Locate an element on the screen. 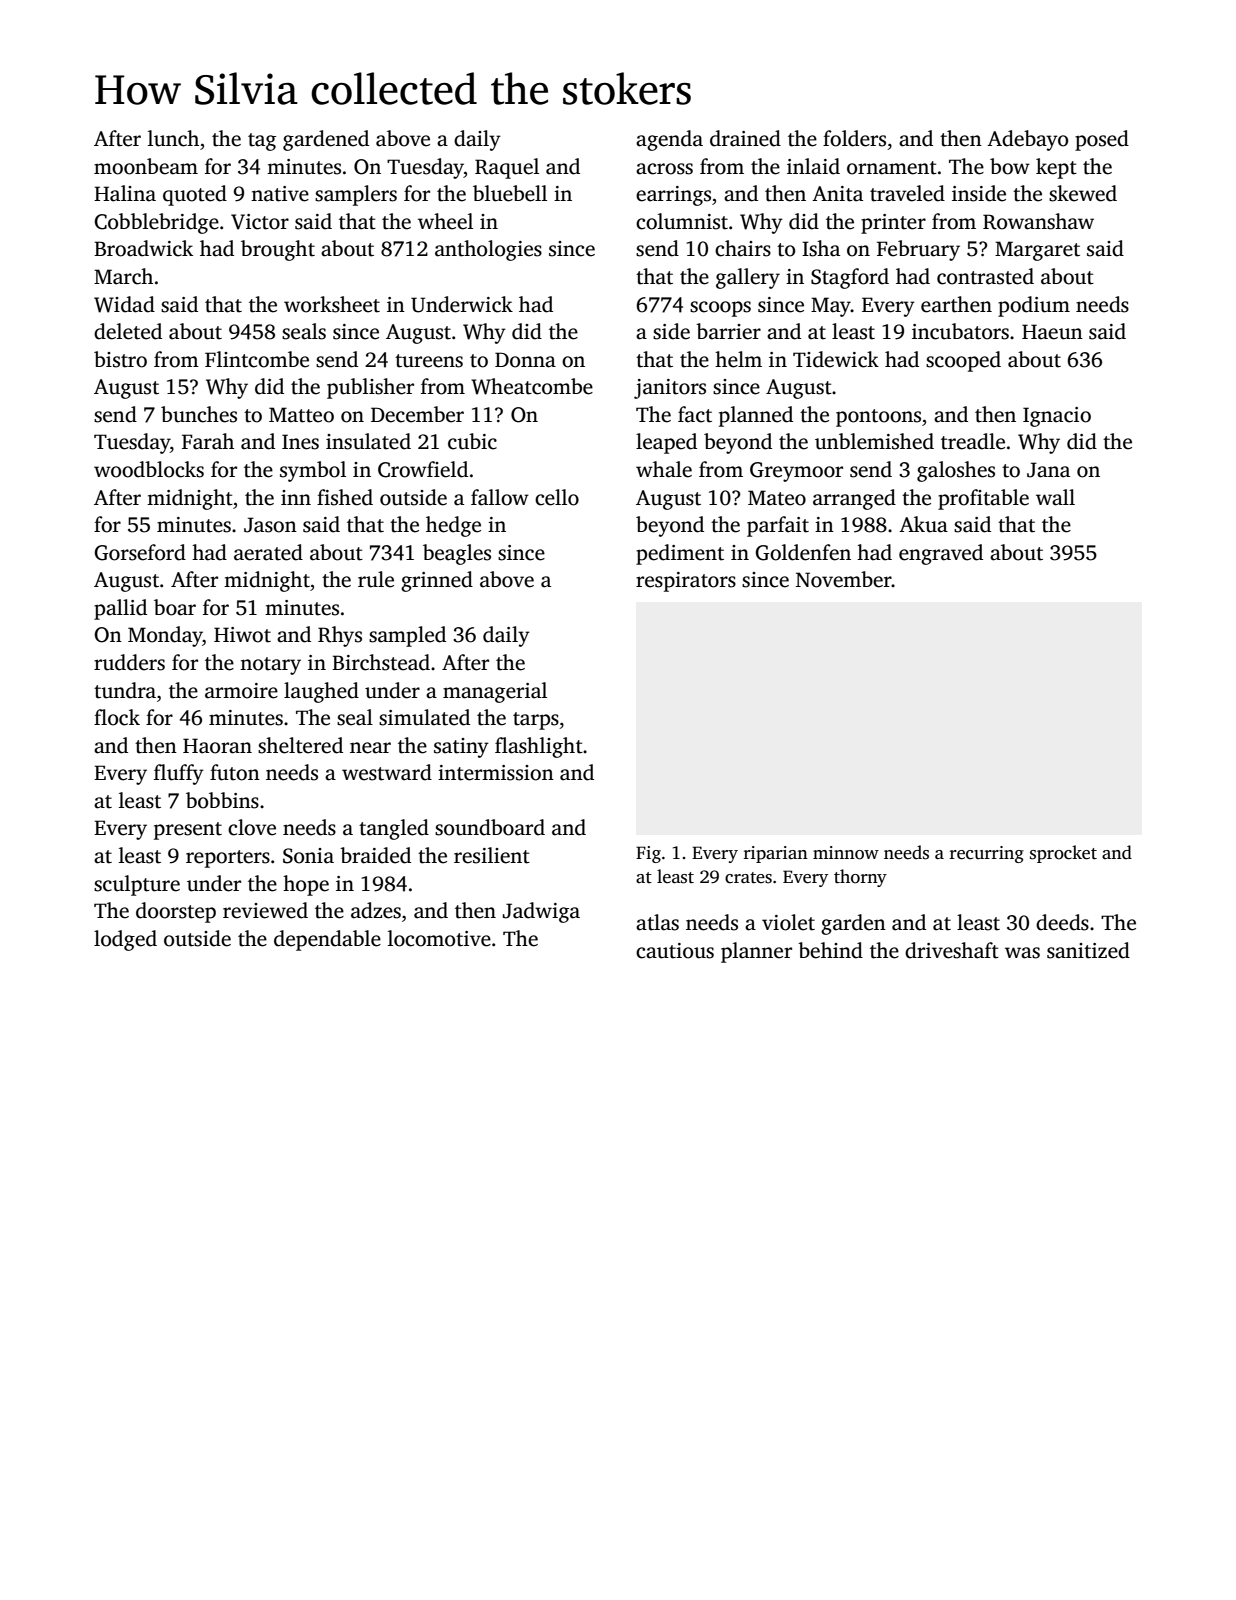 This screenshot has width=1236, height=1600. sculpture is located at coordinates (137, 885).
